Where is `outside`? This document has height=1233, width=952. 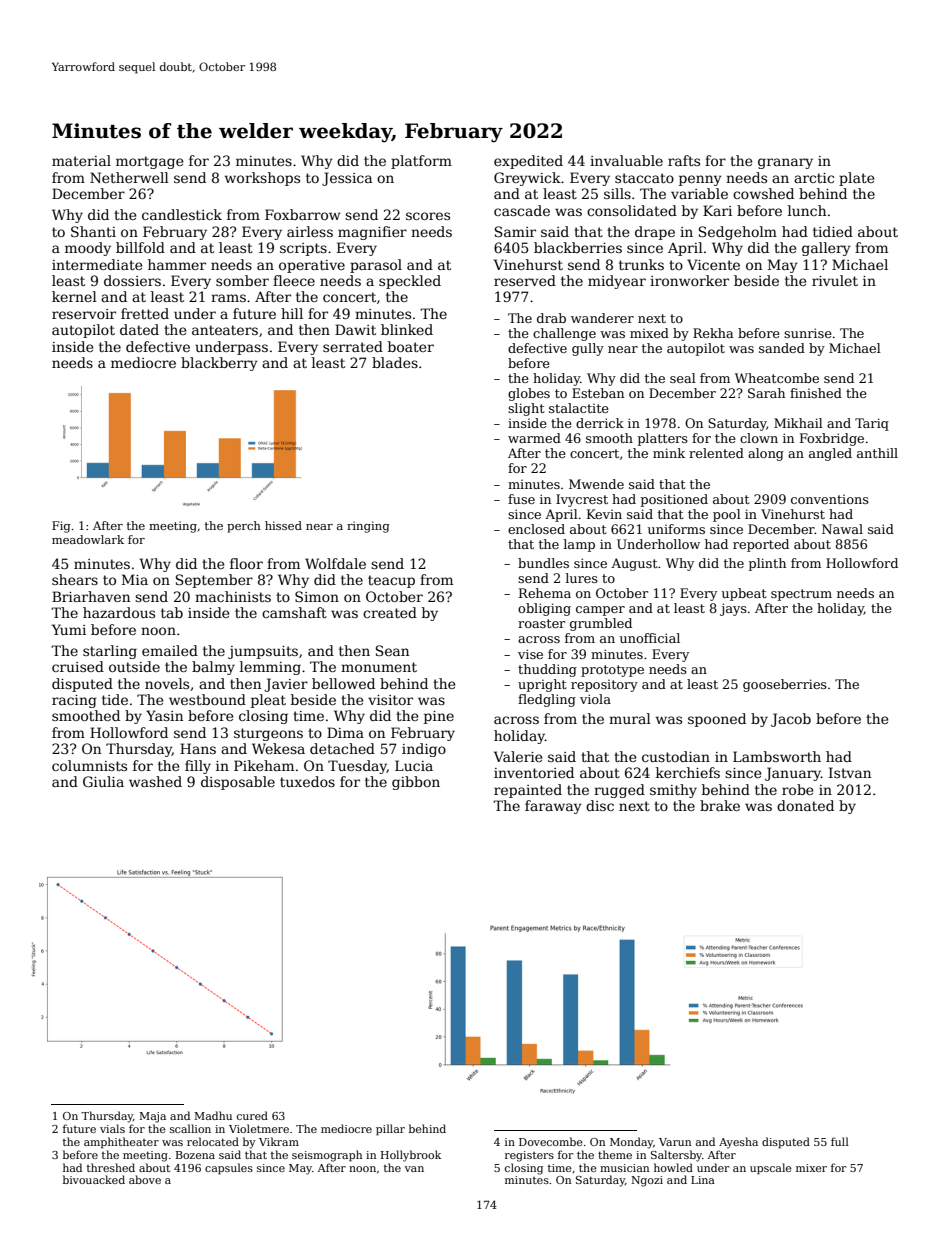
outside is located at coordinates (134, 666).
